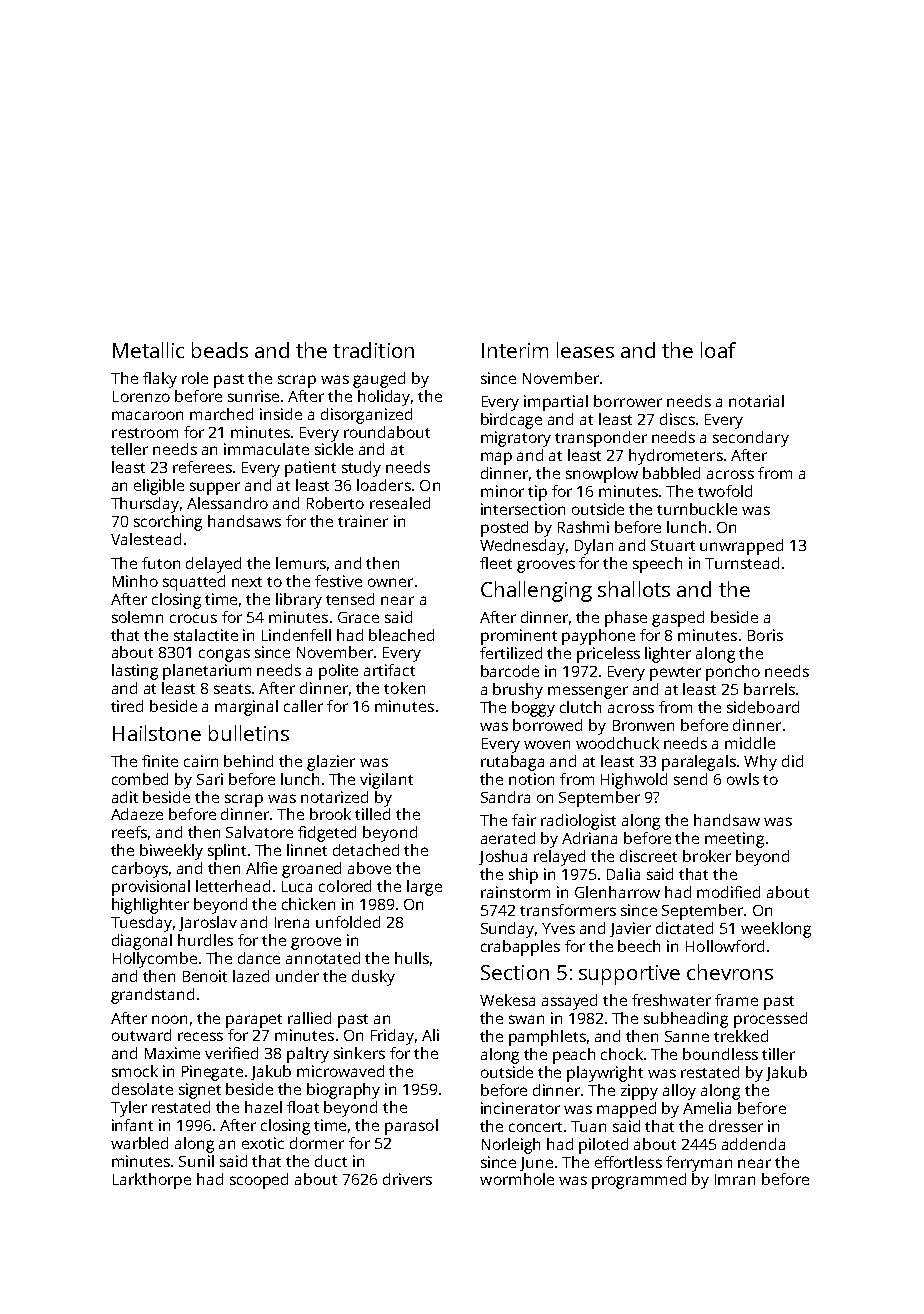 The image size is (924, 1314). Describe the element at coordinates (146, 539) in the document. I see `Valestead` at that location.
